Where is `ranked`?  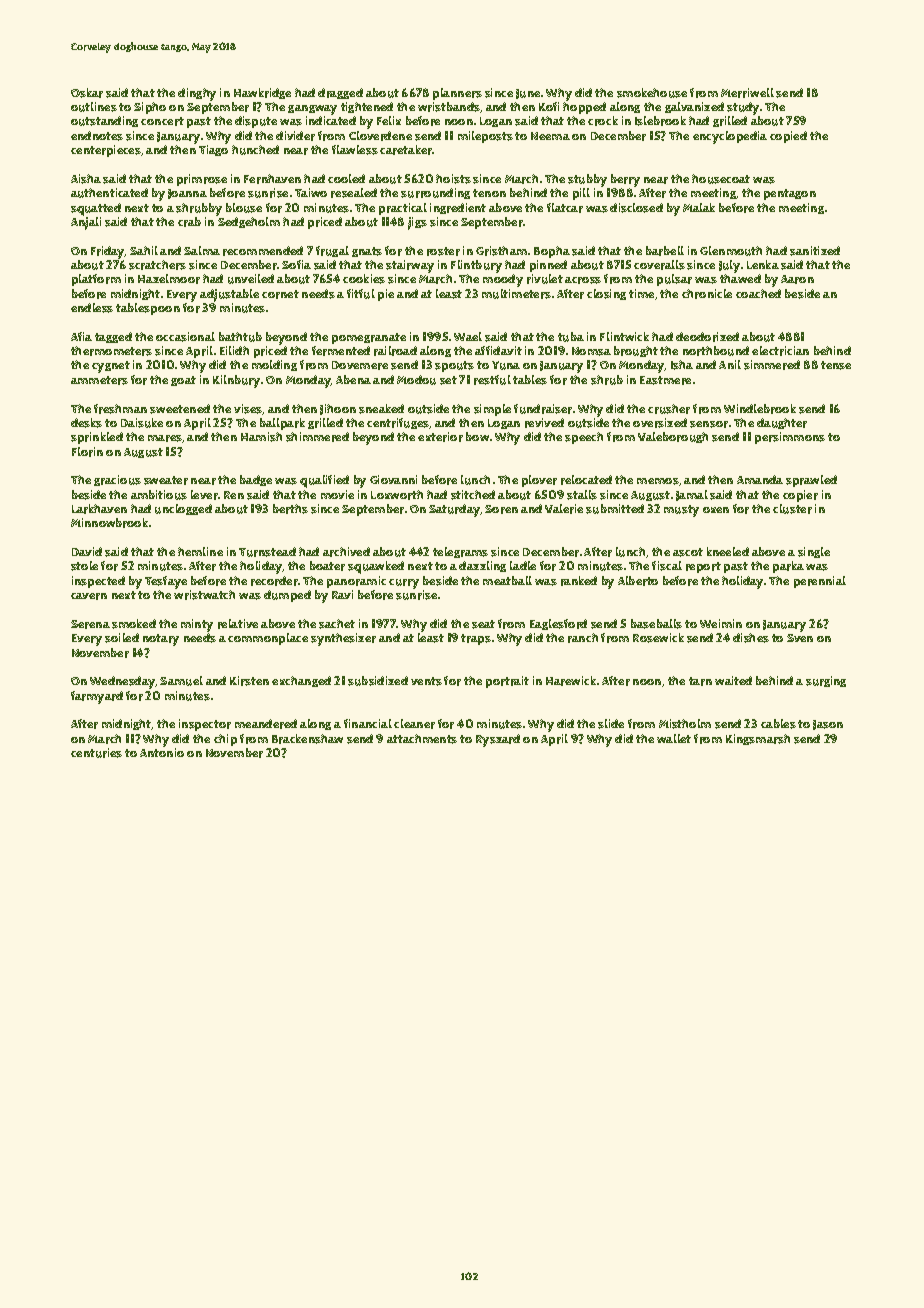 ranked is located at coordinates (579, 581).
